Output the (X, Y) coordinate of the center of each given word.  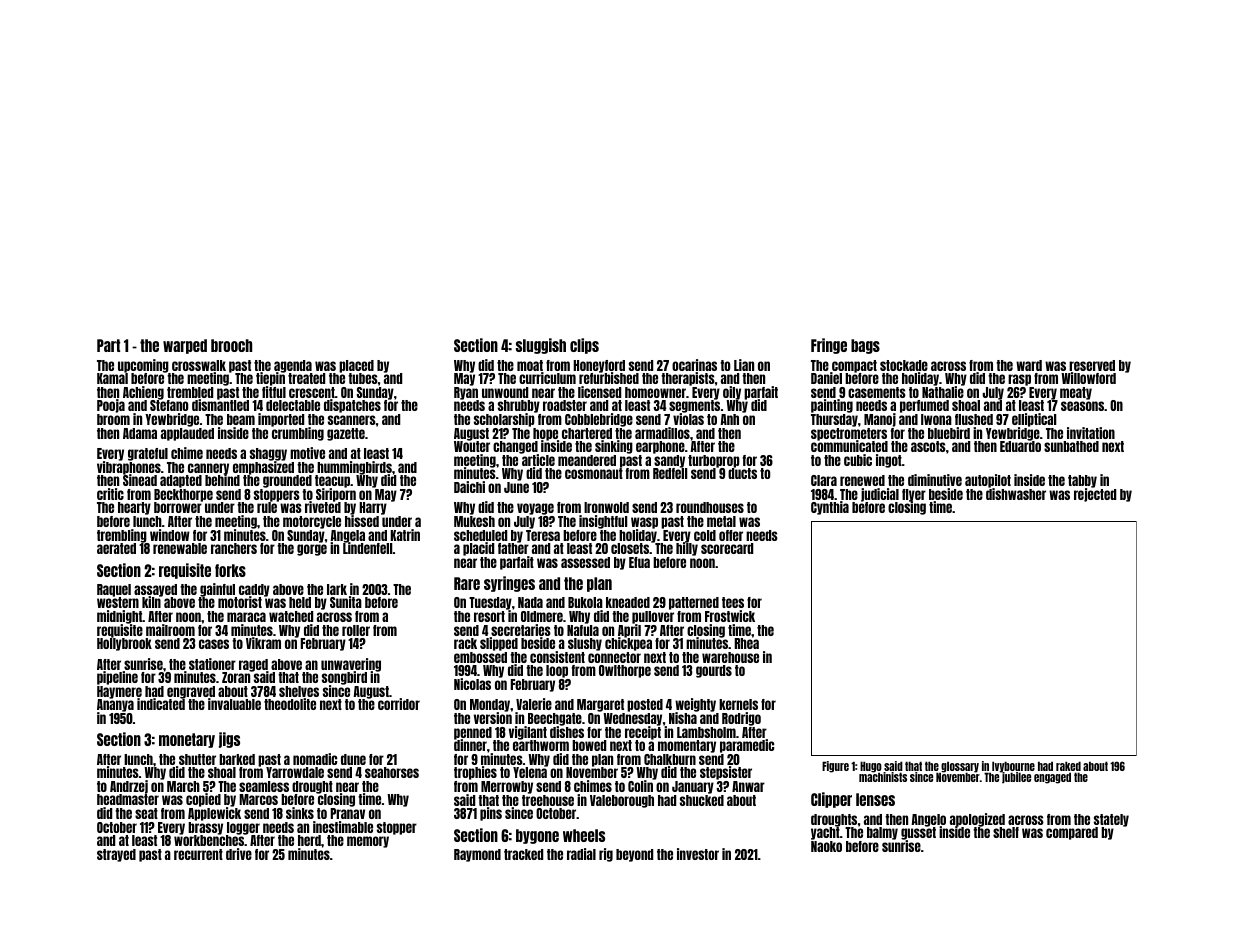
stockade (904, 365)
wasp (644, 523)
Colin (640, 786)
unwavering (351, 665)
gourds (714, 671)
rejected (1095, 495)
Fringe (829, 346)
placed (356, 366)
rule (267, 507)
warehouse (730, 657)
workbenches (209, 840)
